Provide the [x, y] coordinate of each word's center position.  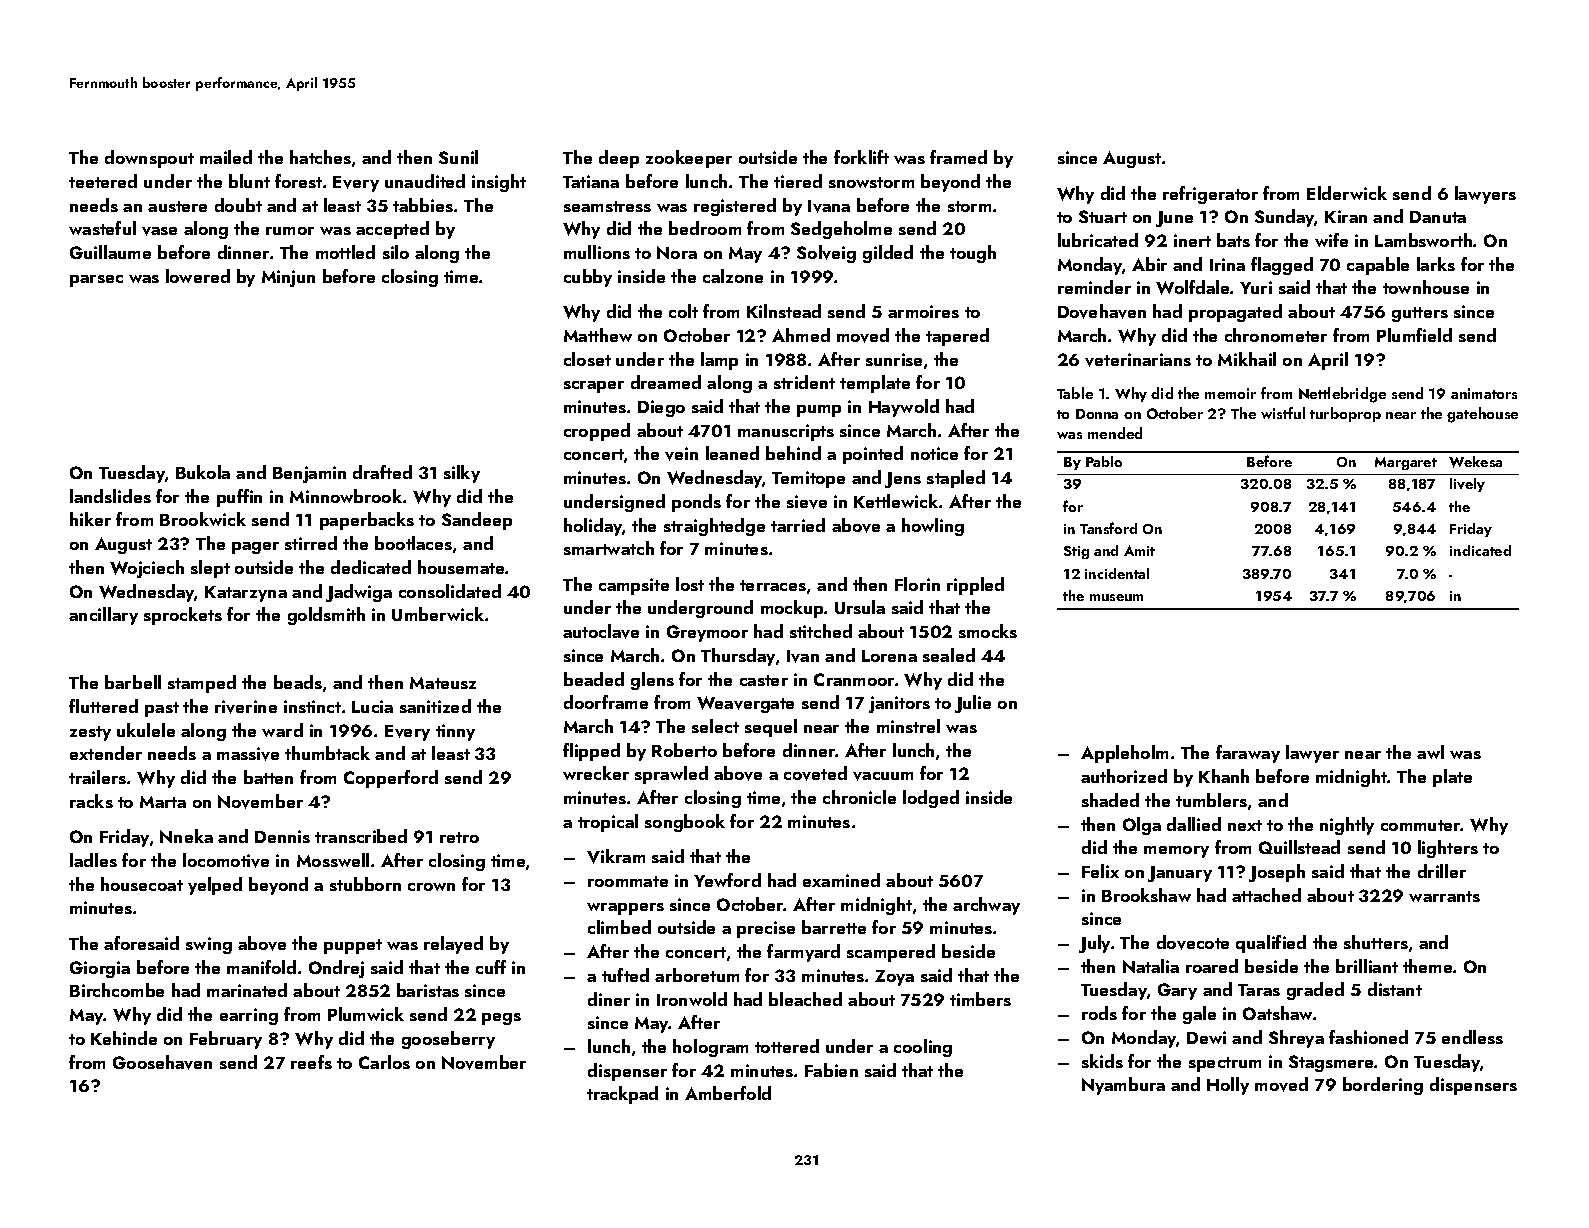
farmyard [803, 953]
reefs [311, 1062]
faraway [1248, 754]
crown [431, 887]
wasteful [102, 228]
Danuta [1438, 217]
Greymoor [707, 633]
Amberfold [728, 1093]
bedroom [705, 228]
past [162, 709]
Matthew [598, 335]
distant [1395, 989]
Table [1075, 393]
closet [587, 359]
